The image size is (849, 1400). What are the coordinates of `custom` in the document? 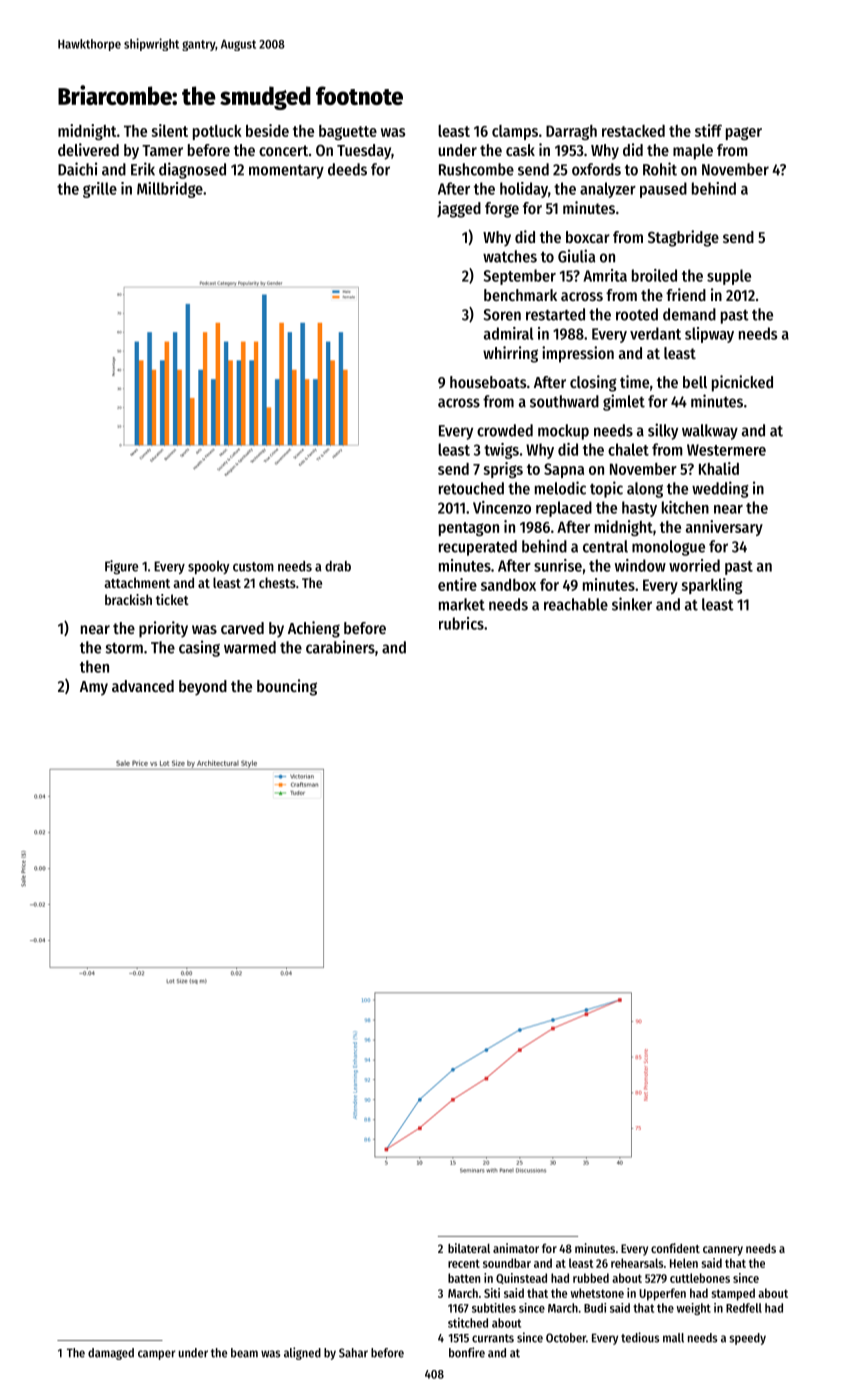 It's located at (253, 567).
